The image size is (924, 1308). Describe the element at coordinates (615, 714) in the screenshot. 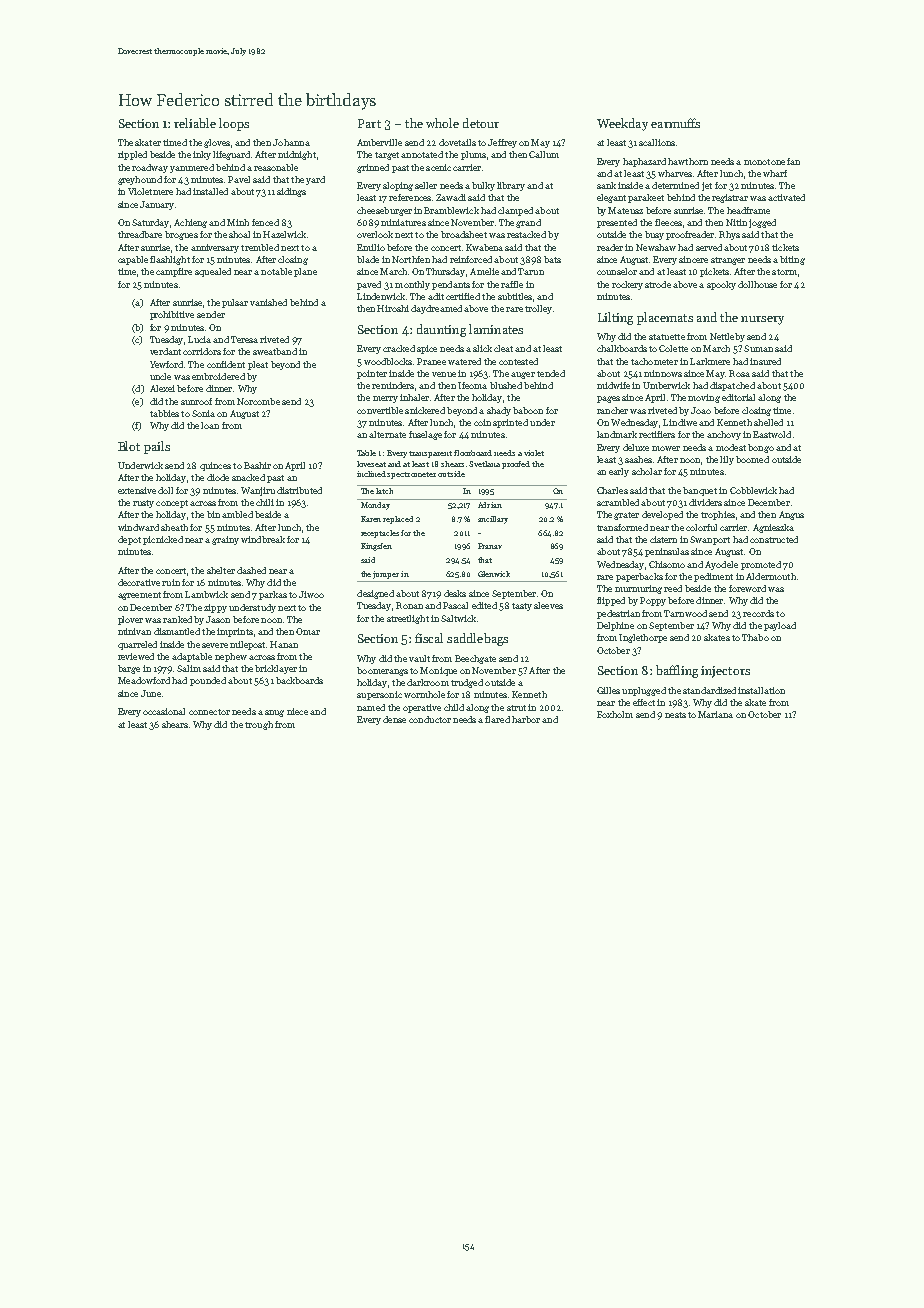

I see `Foxholm` at that location.
